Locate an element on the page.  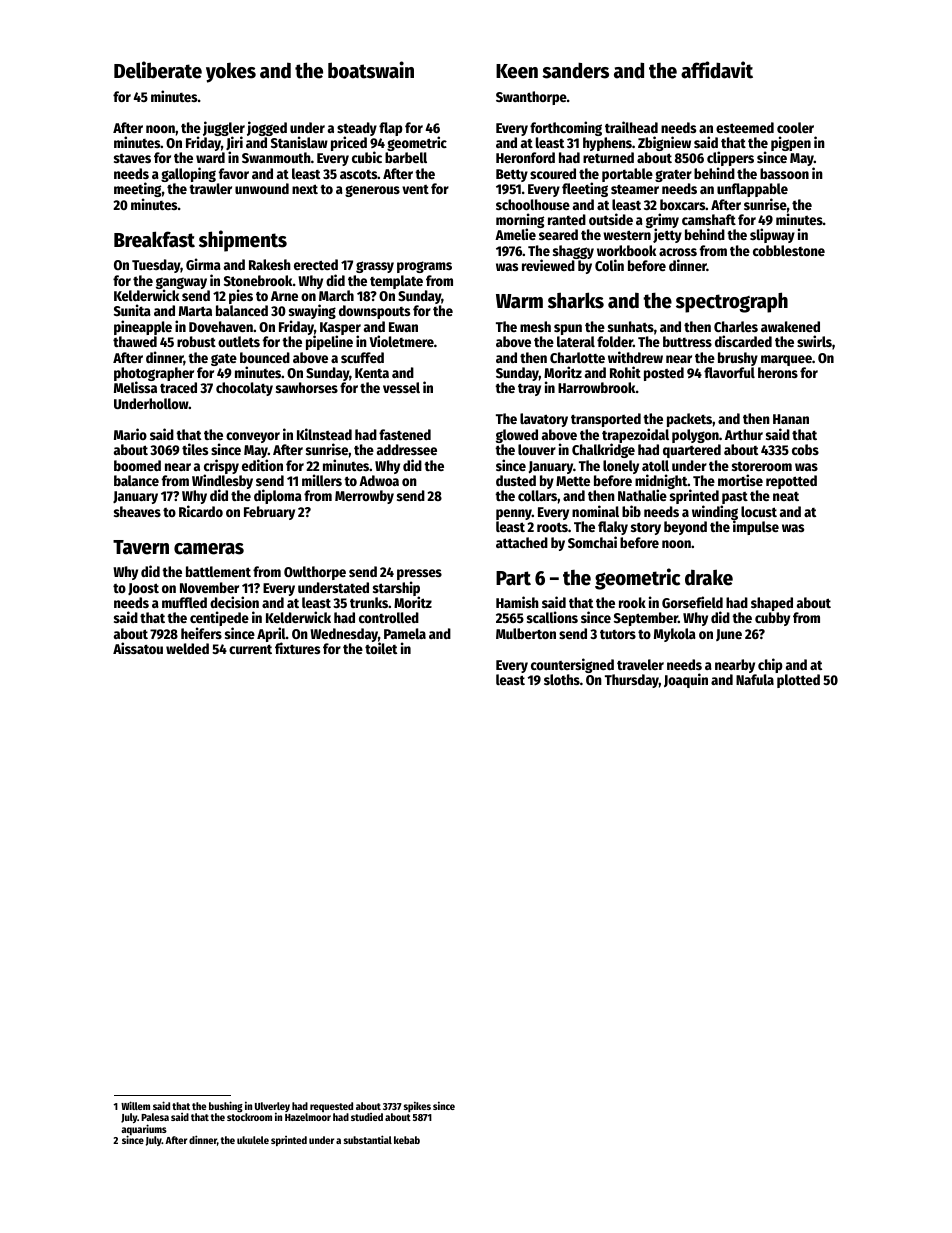
affidavit is located at coordinates (717, 70).
